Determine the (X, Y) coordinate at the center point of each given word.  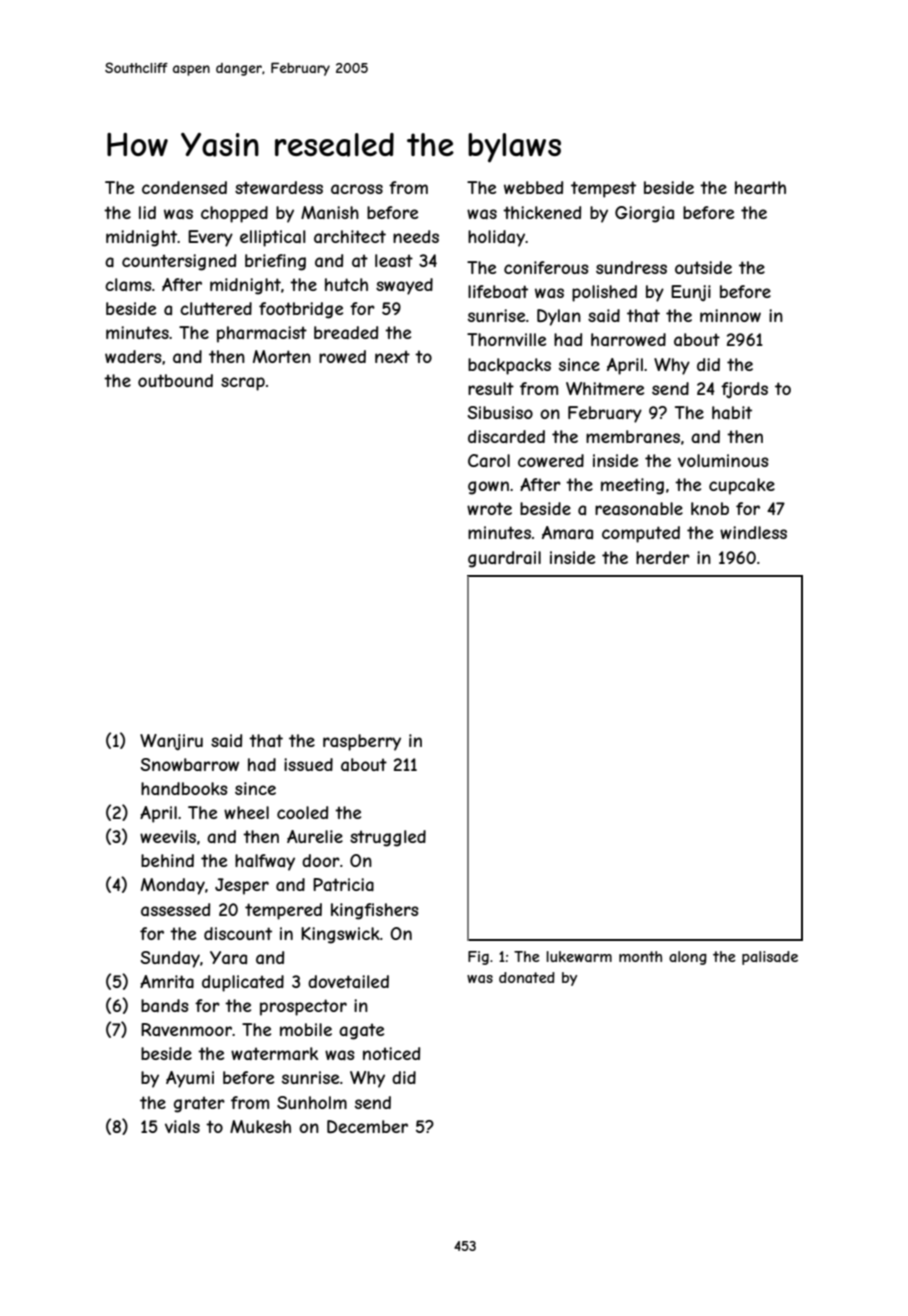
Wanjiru (171, 742)
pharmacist (262, 334)
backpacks (509, 366)
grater (199, 1104)
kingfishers (375, 911)
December (367, 1126)
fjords (744, 390)
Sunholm (312, 1102)
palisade (770, 958)
